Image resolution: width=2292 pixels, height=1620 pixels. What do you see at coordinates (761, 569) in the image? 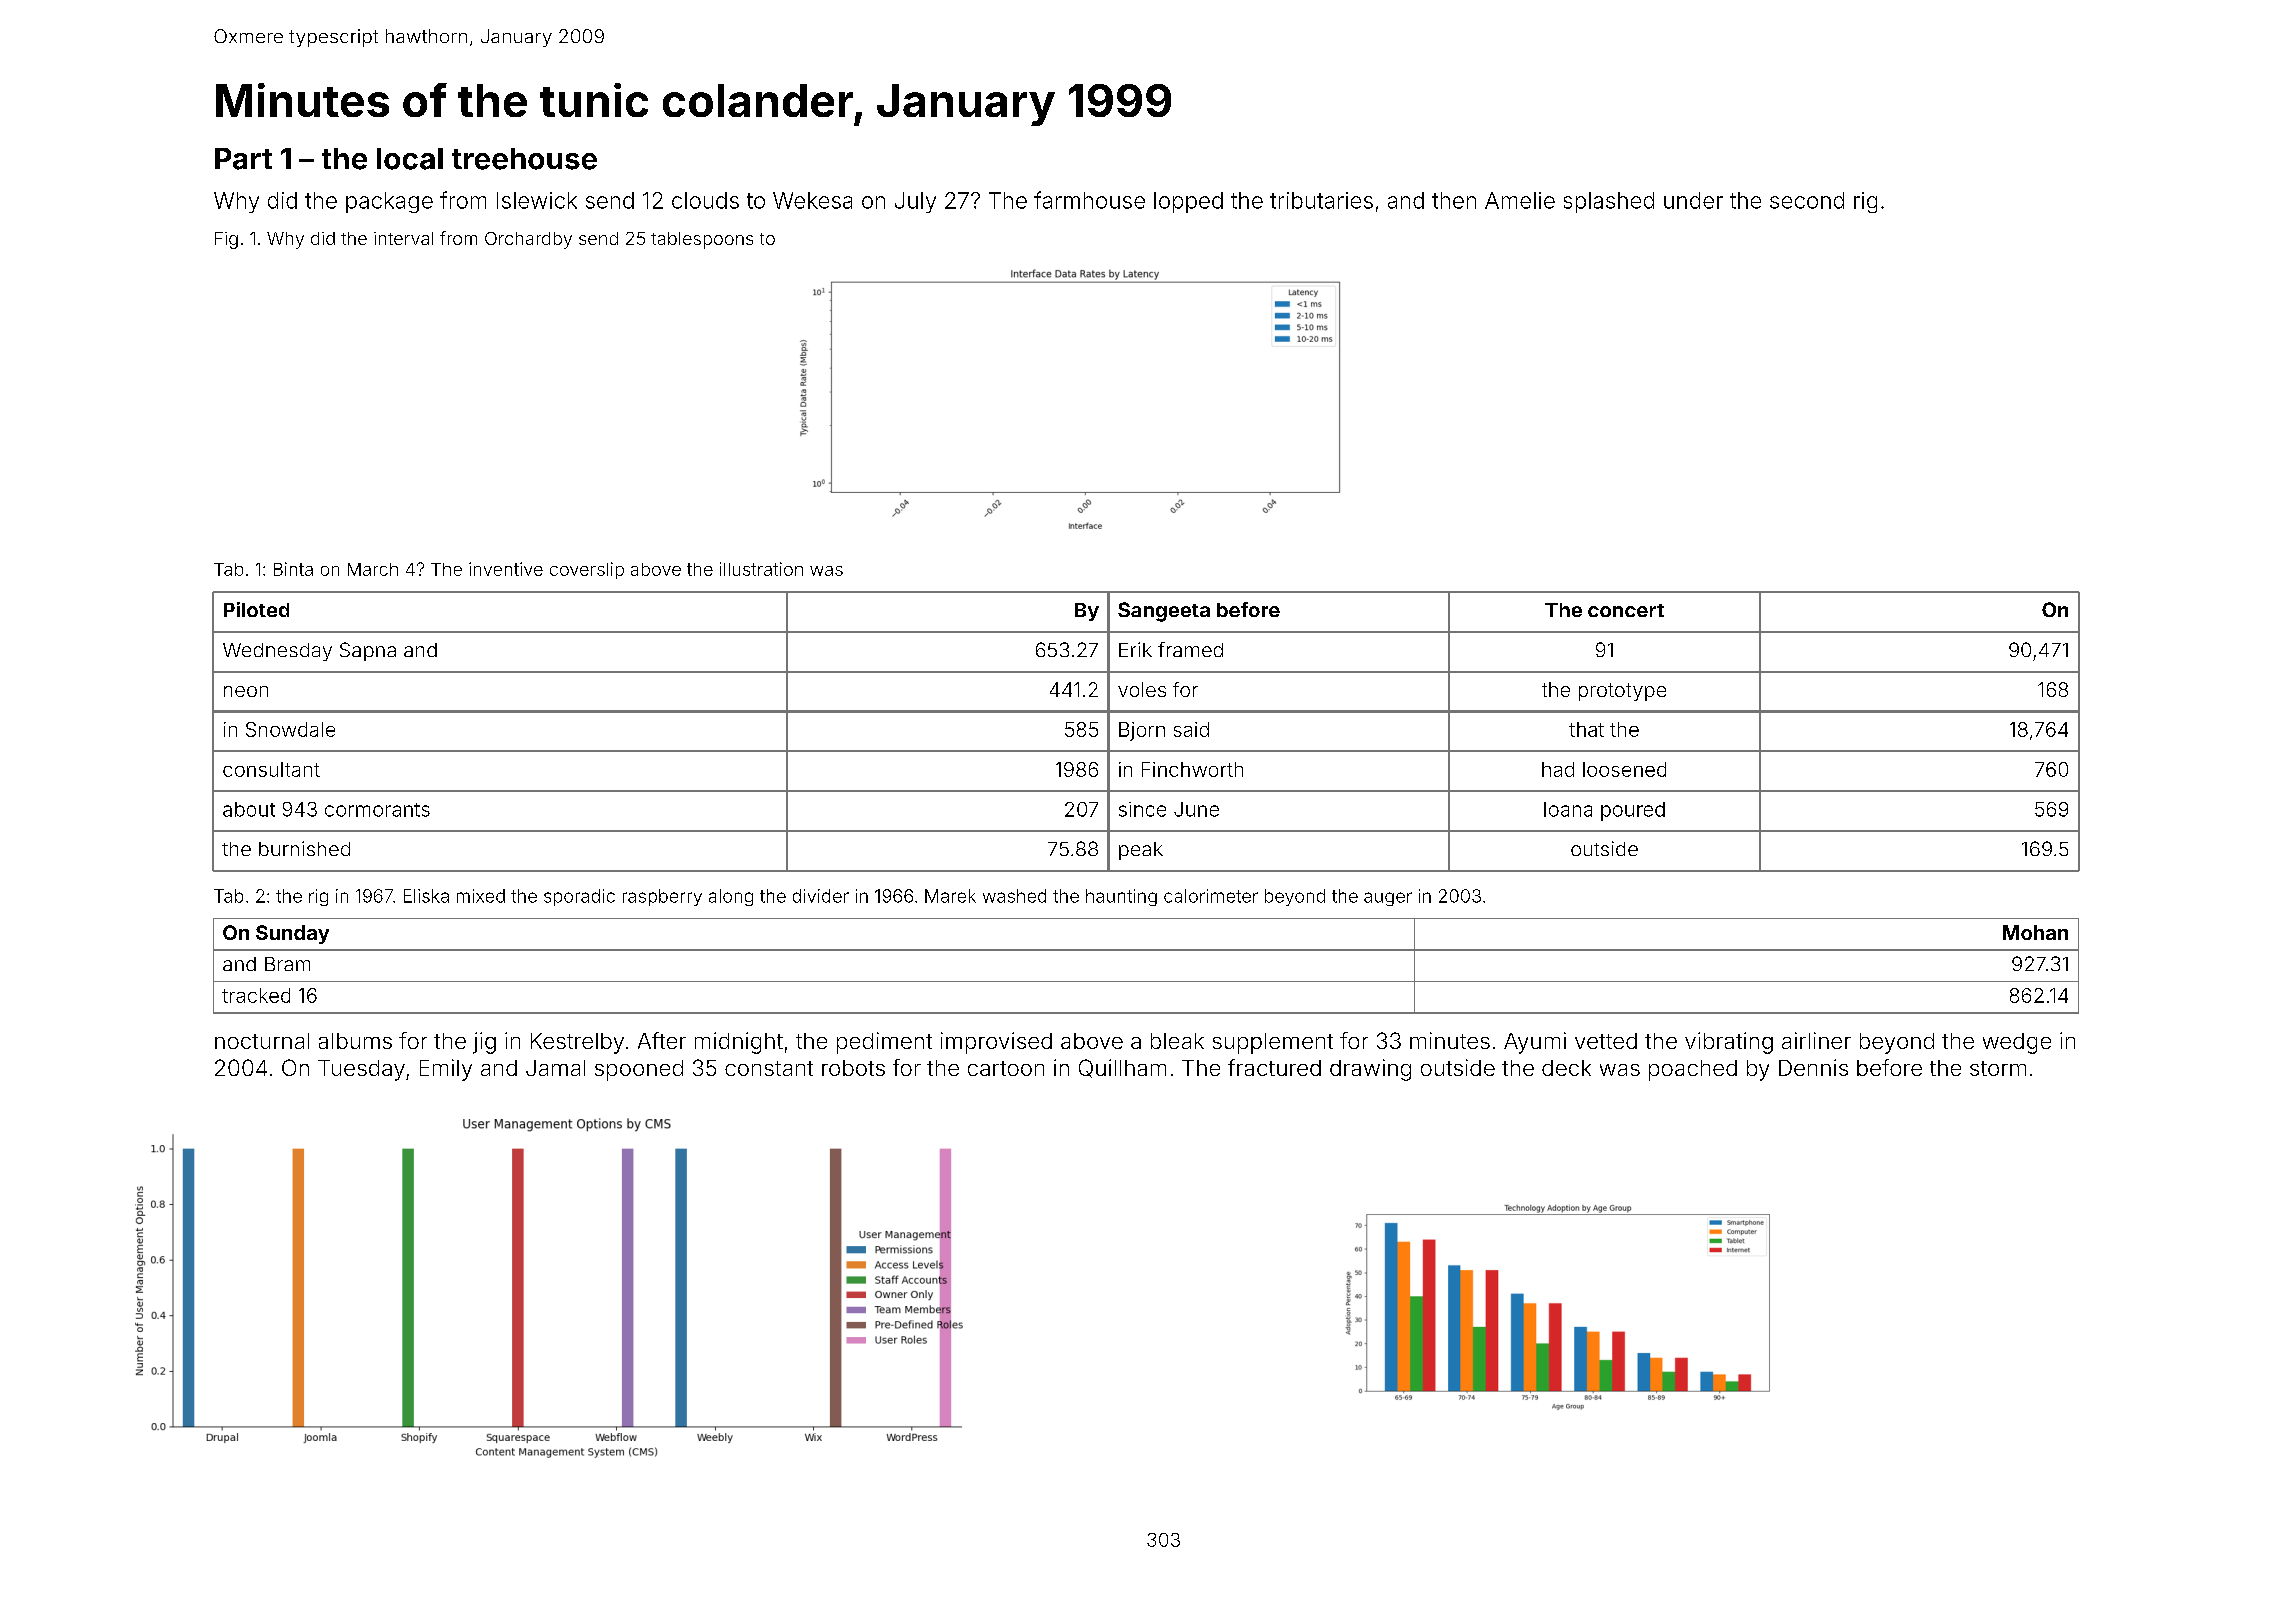
I see `illustration` at bounding box center [761, 569].
